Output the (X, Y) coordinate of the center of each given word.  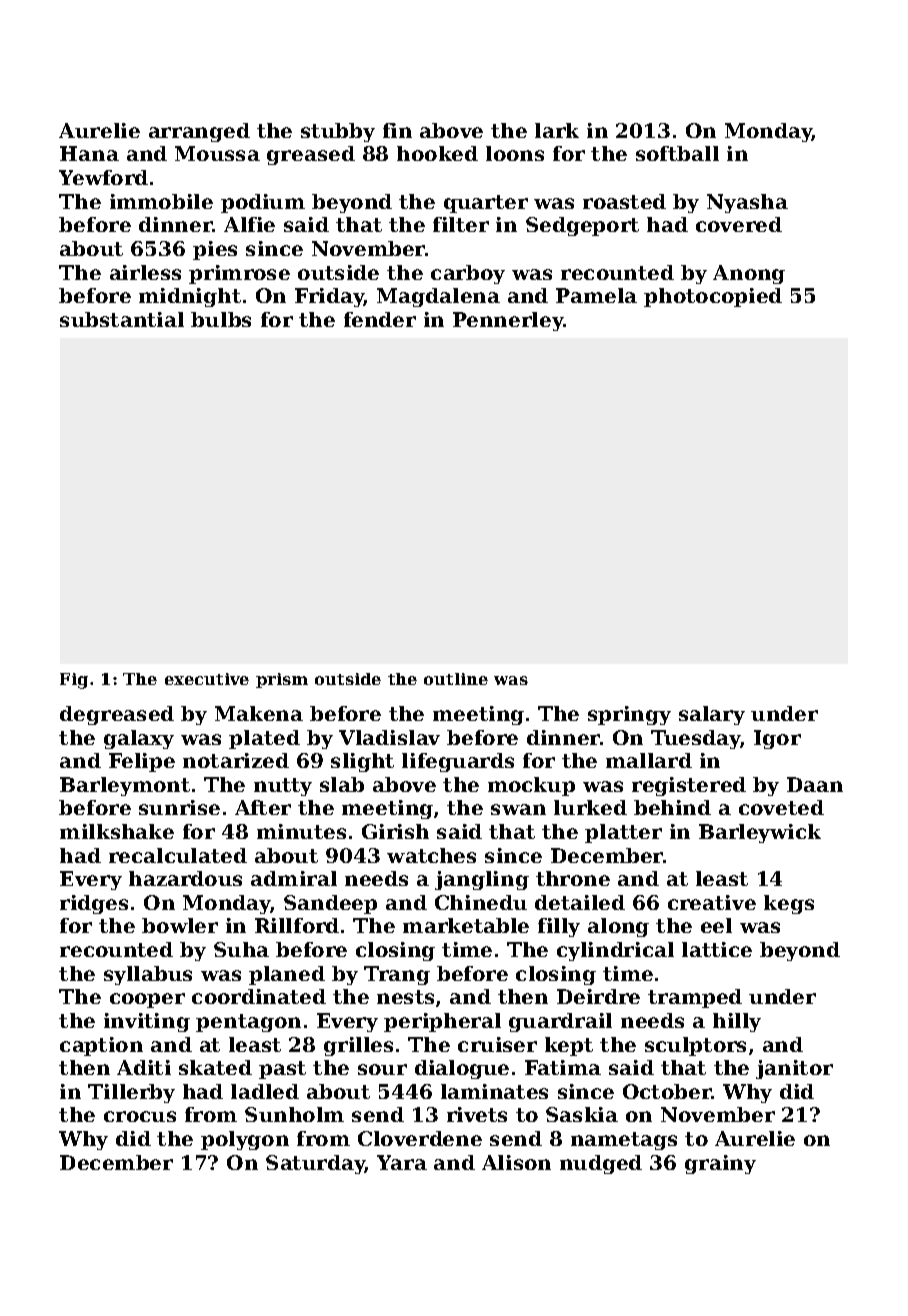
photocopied (713, 297)
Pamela (596, 295)
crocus (140, 1116)
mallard (649, 760)
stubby (338, 132)
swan (518, 809)
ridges (94, 904)
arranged (199, 132)
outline (456, 679)
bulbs (221, 319)
